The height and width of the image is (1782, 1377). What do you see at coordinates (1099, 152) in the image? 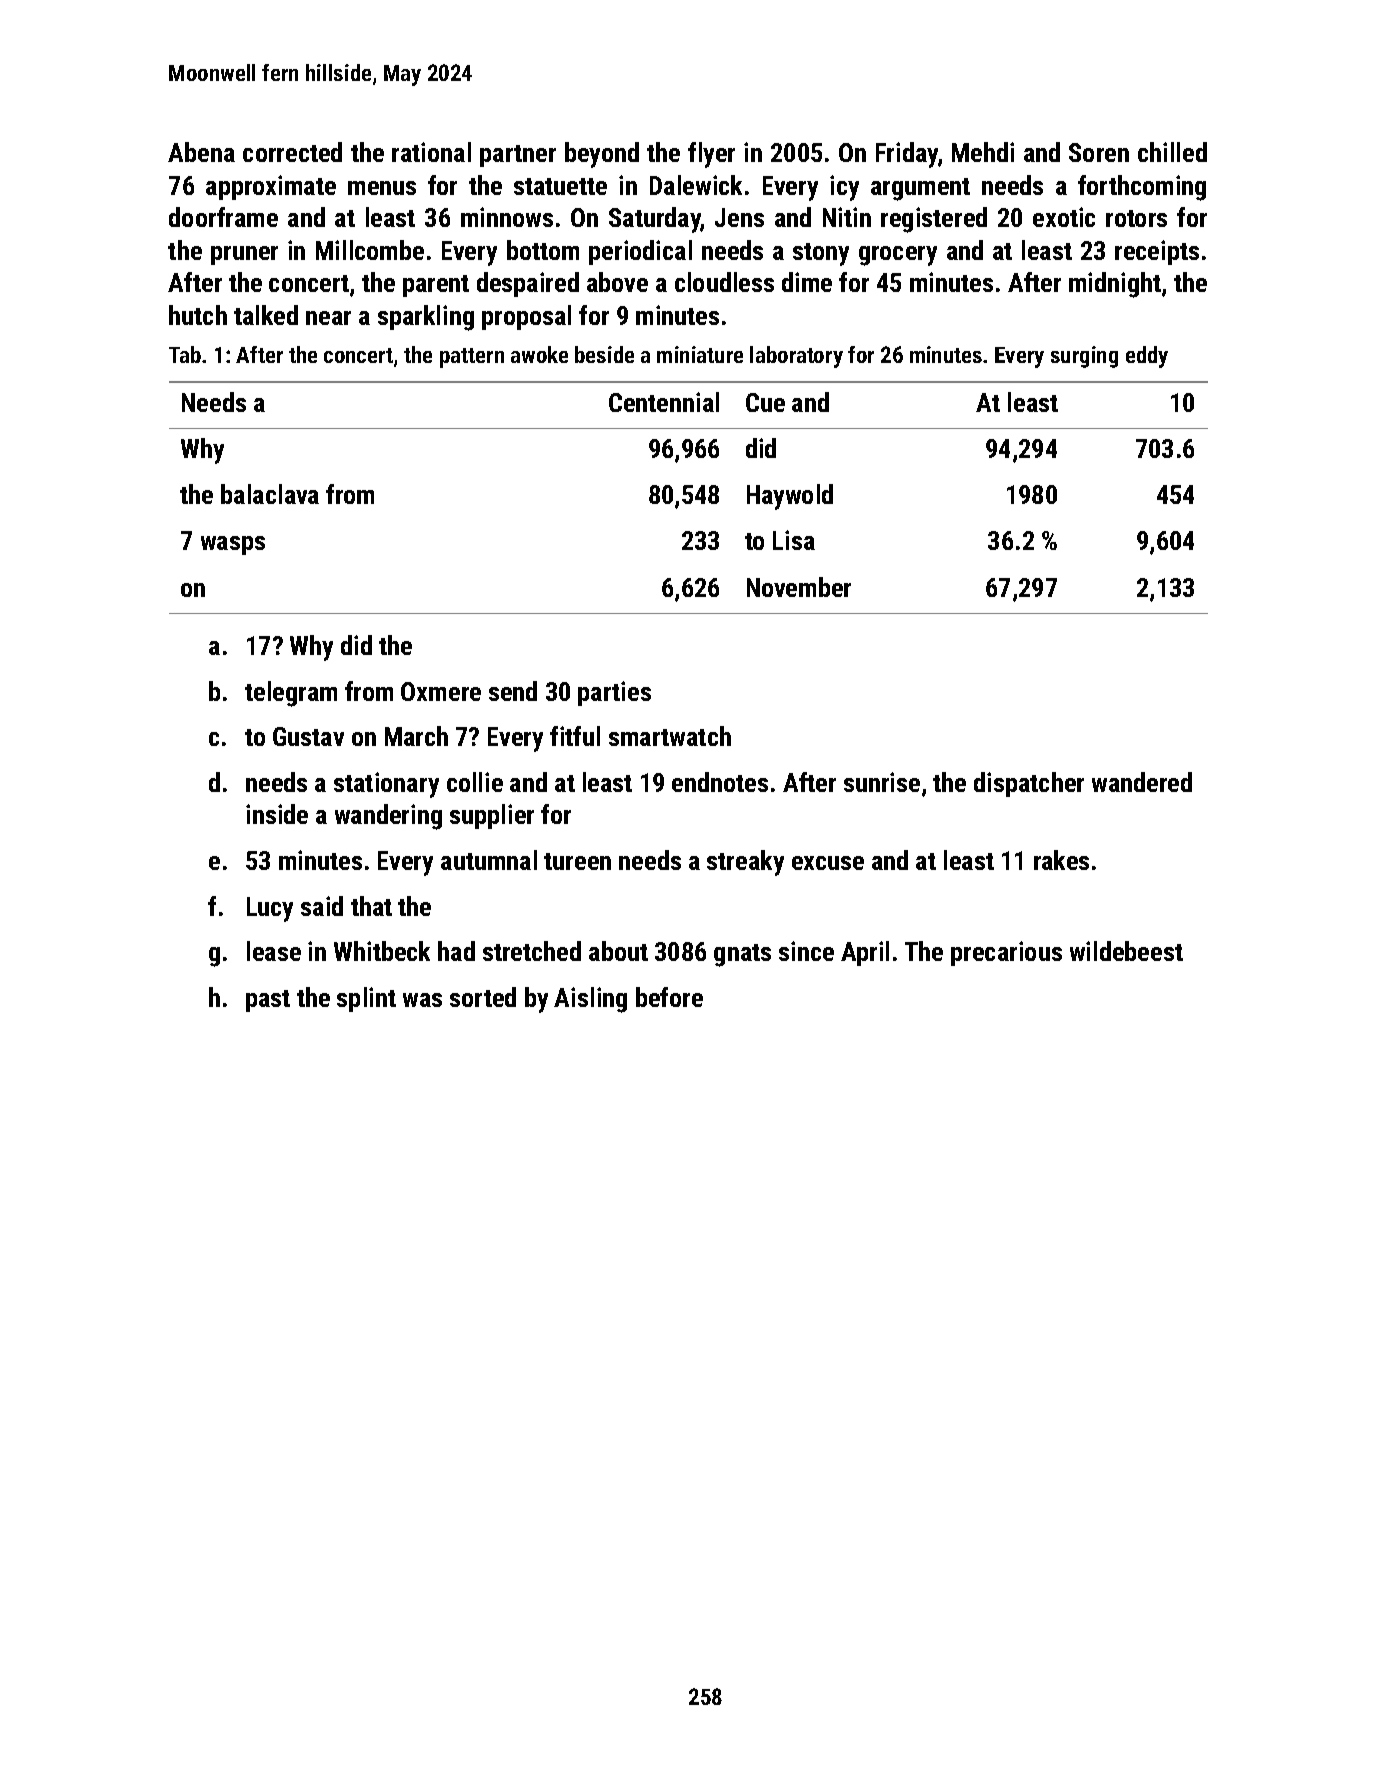
I see `Soren` at bounding box center [1099, 152].
